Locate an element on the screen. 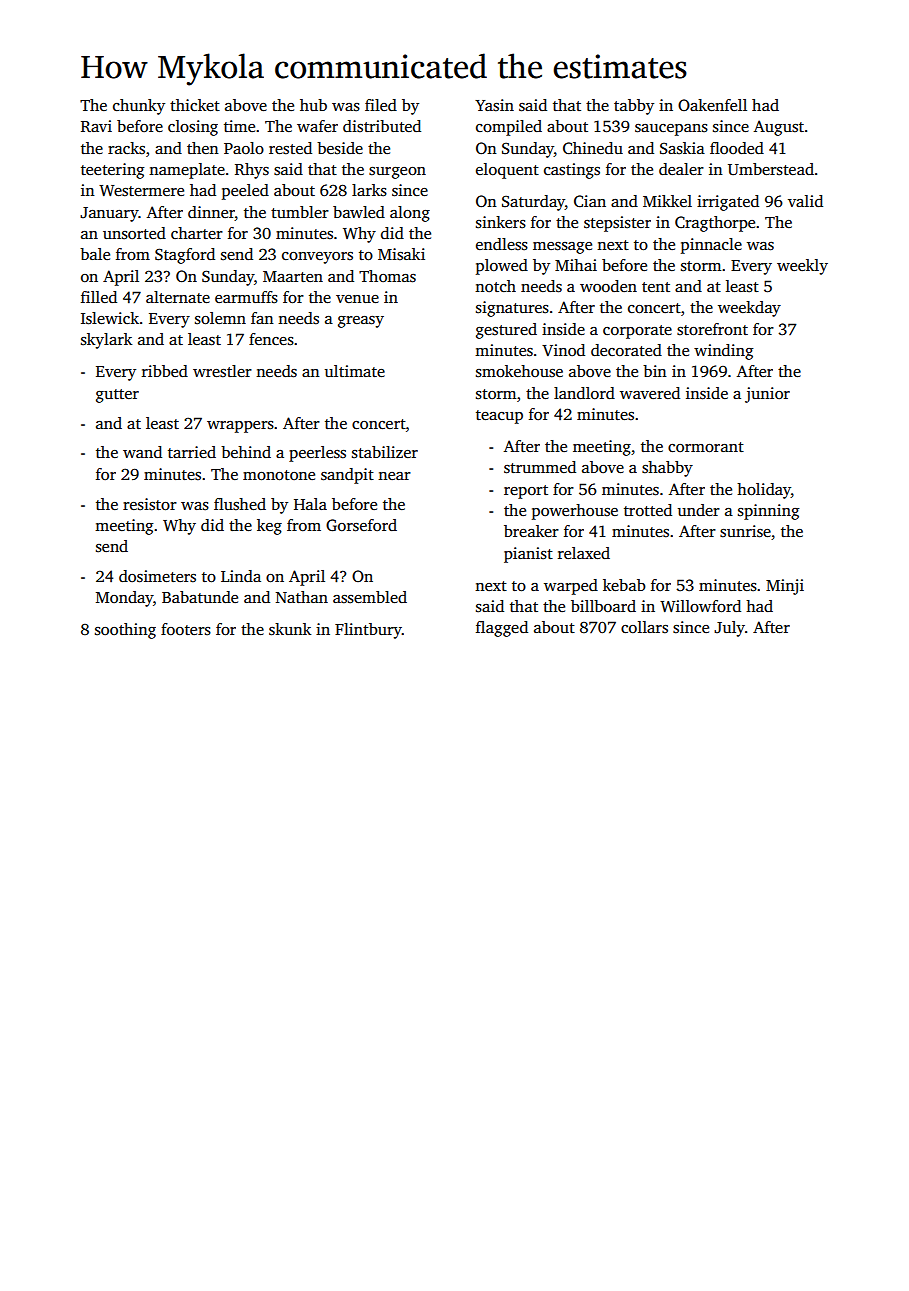 This screenshot has width=909, height=1291. Ravi is located at coordinates (96, 126).
